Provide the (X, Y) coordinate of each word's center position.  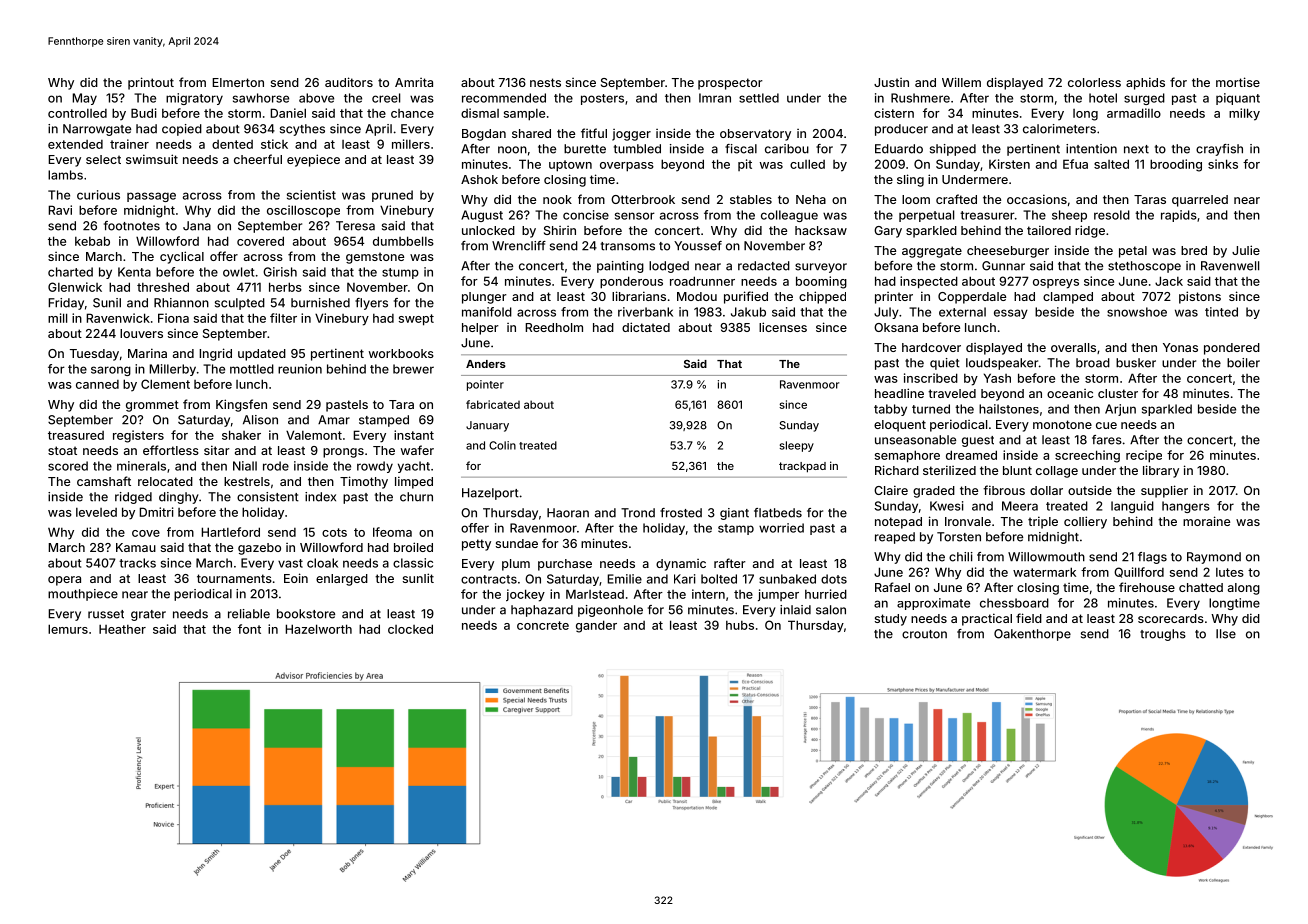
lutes (1230, 572)
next (1136, 149)
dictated (646, 327)
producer (901, 130)
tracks (137, 563)
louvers (141, 333)
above (316, 98)
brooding (1176, 165)
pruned (392, 196)
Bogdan (484, 135)
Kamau (136, 547)
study (891, 620)
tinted (1221, 312)
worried (781, 528)
